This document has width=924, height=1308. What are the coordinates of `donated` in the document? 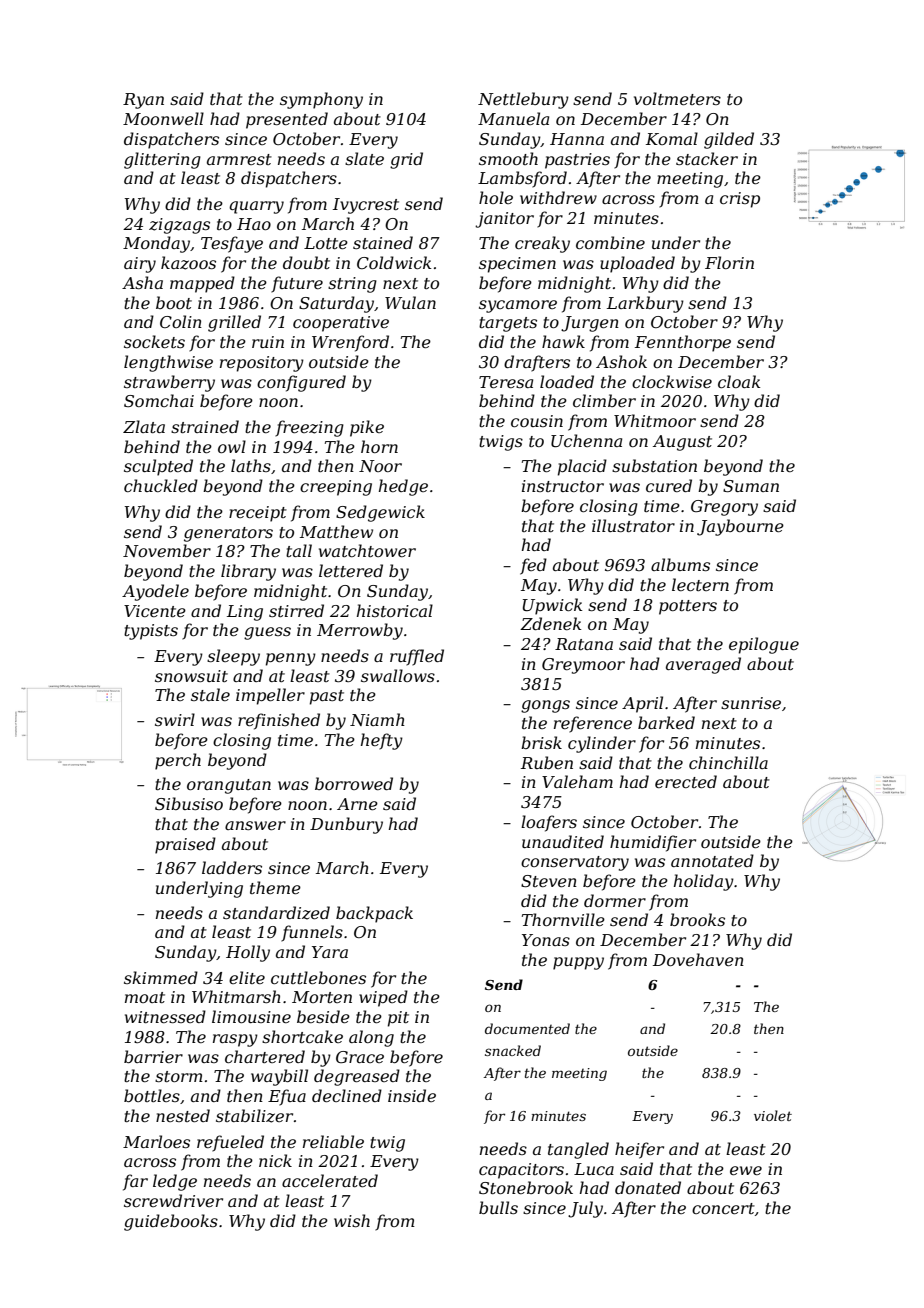 It's located at (648, 1187).
